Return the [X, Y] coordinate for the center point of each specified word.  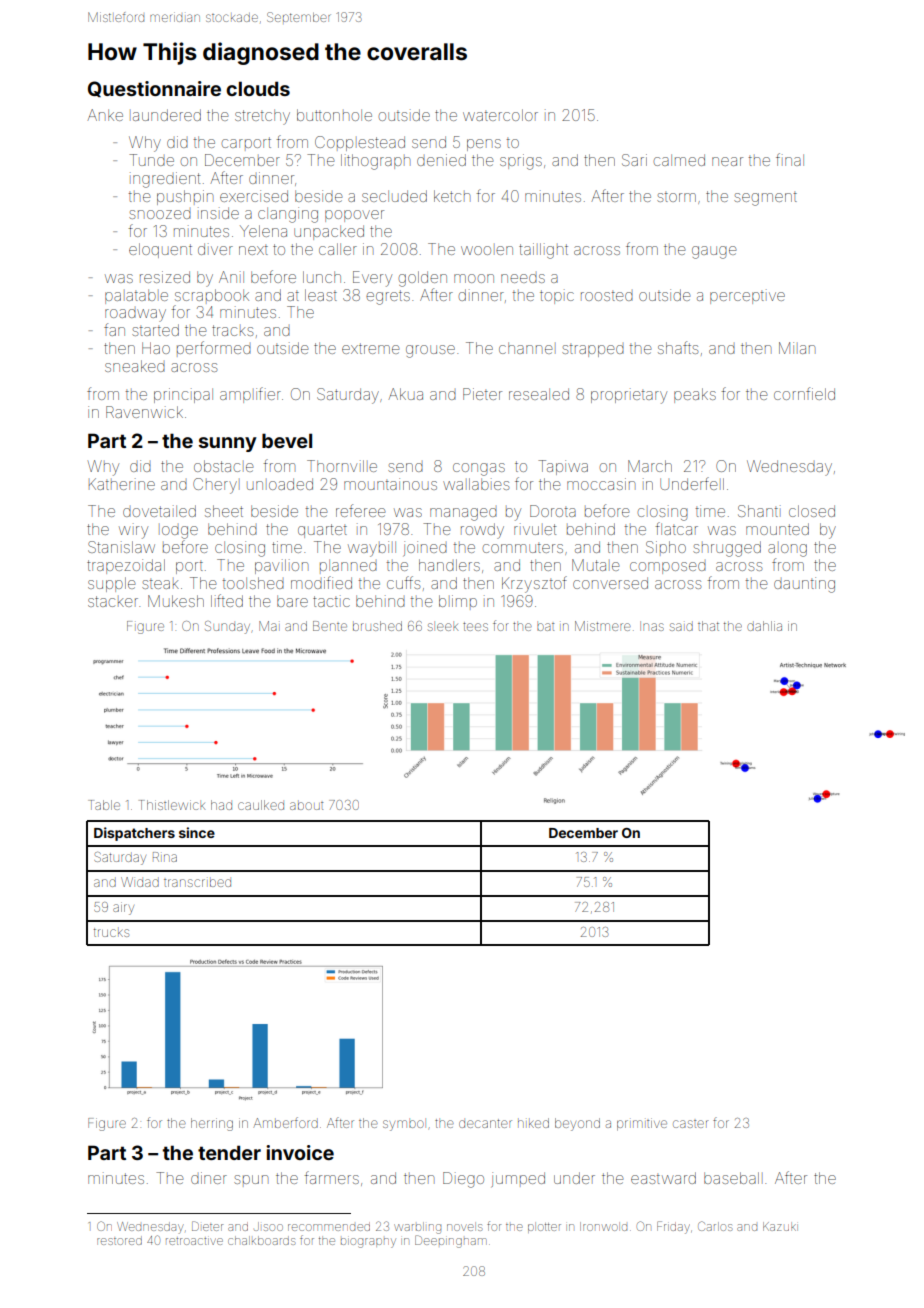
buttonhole [334, 115]
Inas [652, 626]
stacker [113, 601]
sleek [443, 627]
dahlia [764, 626]
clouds [258, 88]
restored [119, 1240]
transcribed [197, 883]
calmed [679, 160]
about [306, 806]
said [681, 627]
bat [545, 627]
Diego [463, 1180]
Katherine [122, 484]
